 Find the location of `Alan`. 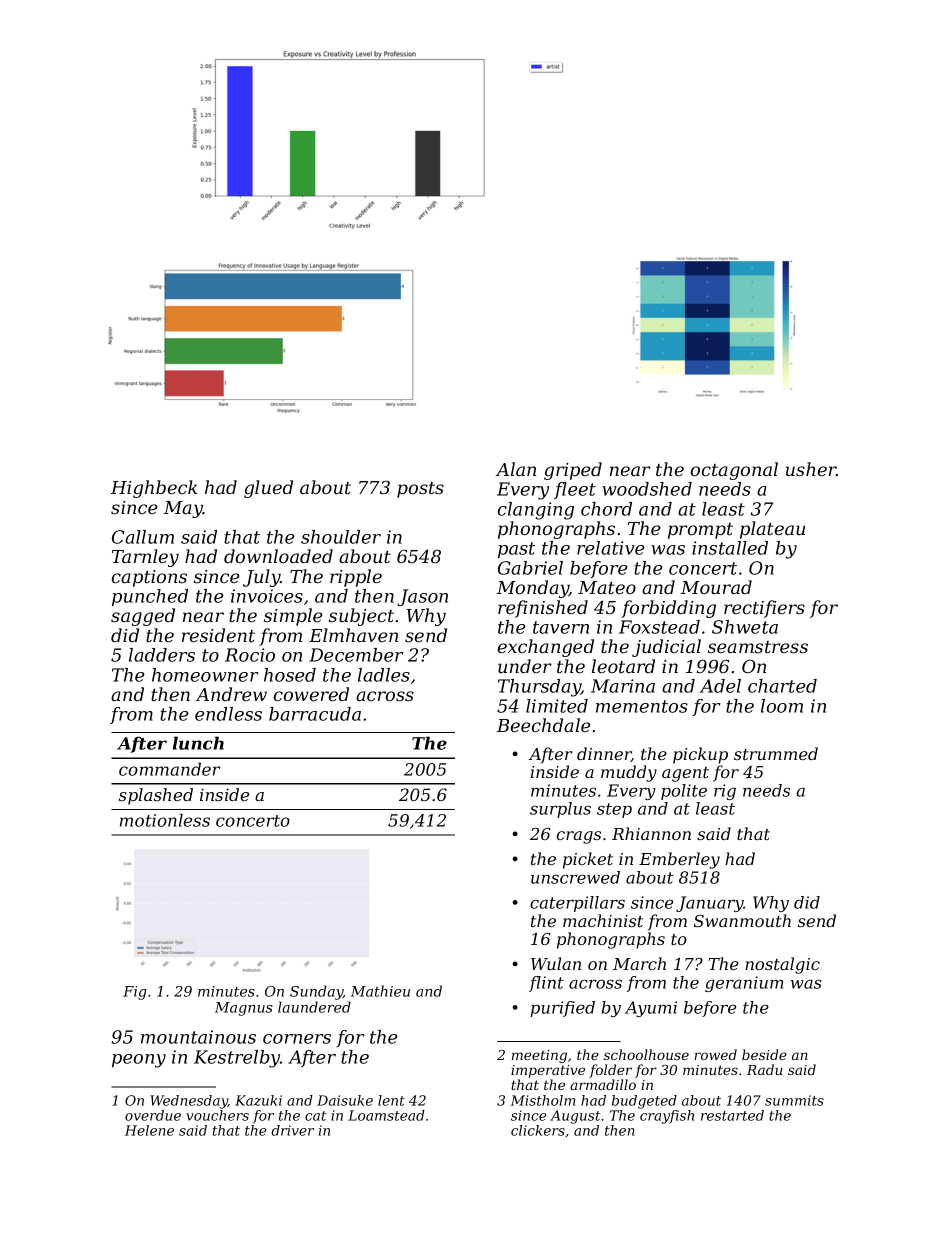

Alan is located at coordinates (515, 469).
